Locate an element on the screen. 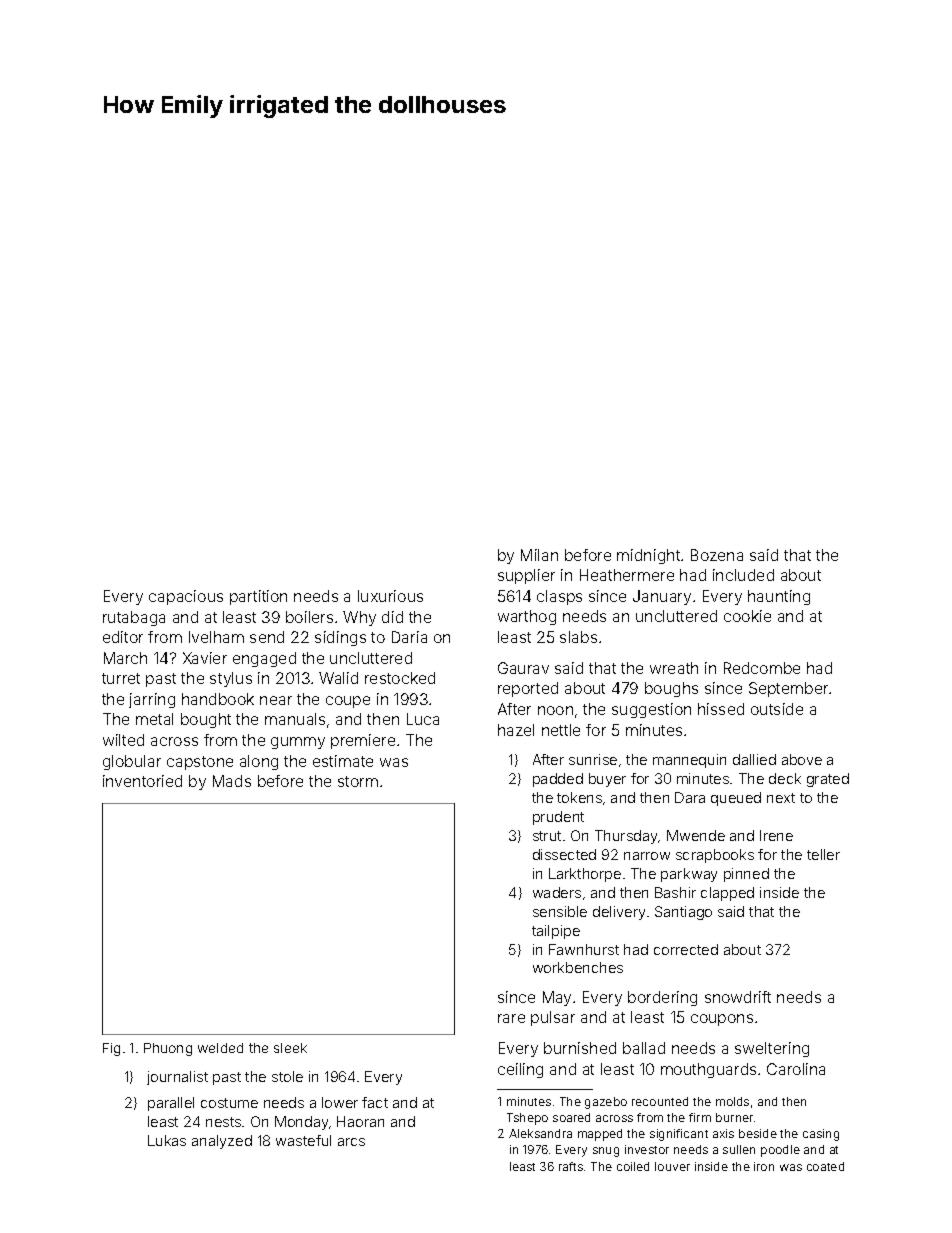  rare is located at coordinates (511, 1018).
